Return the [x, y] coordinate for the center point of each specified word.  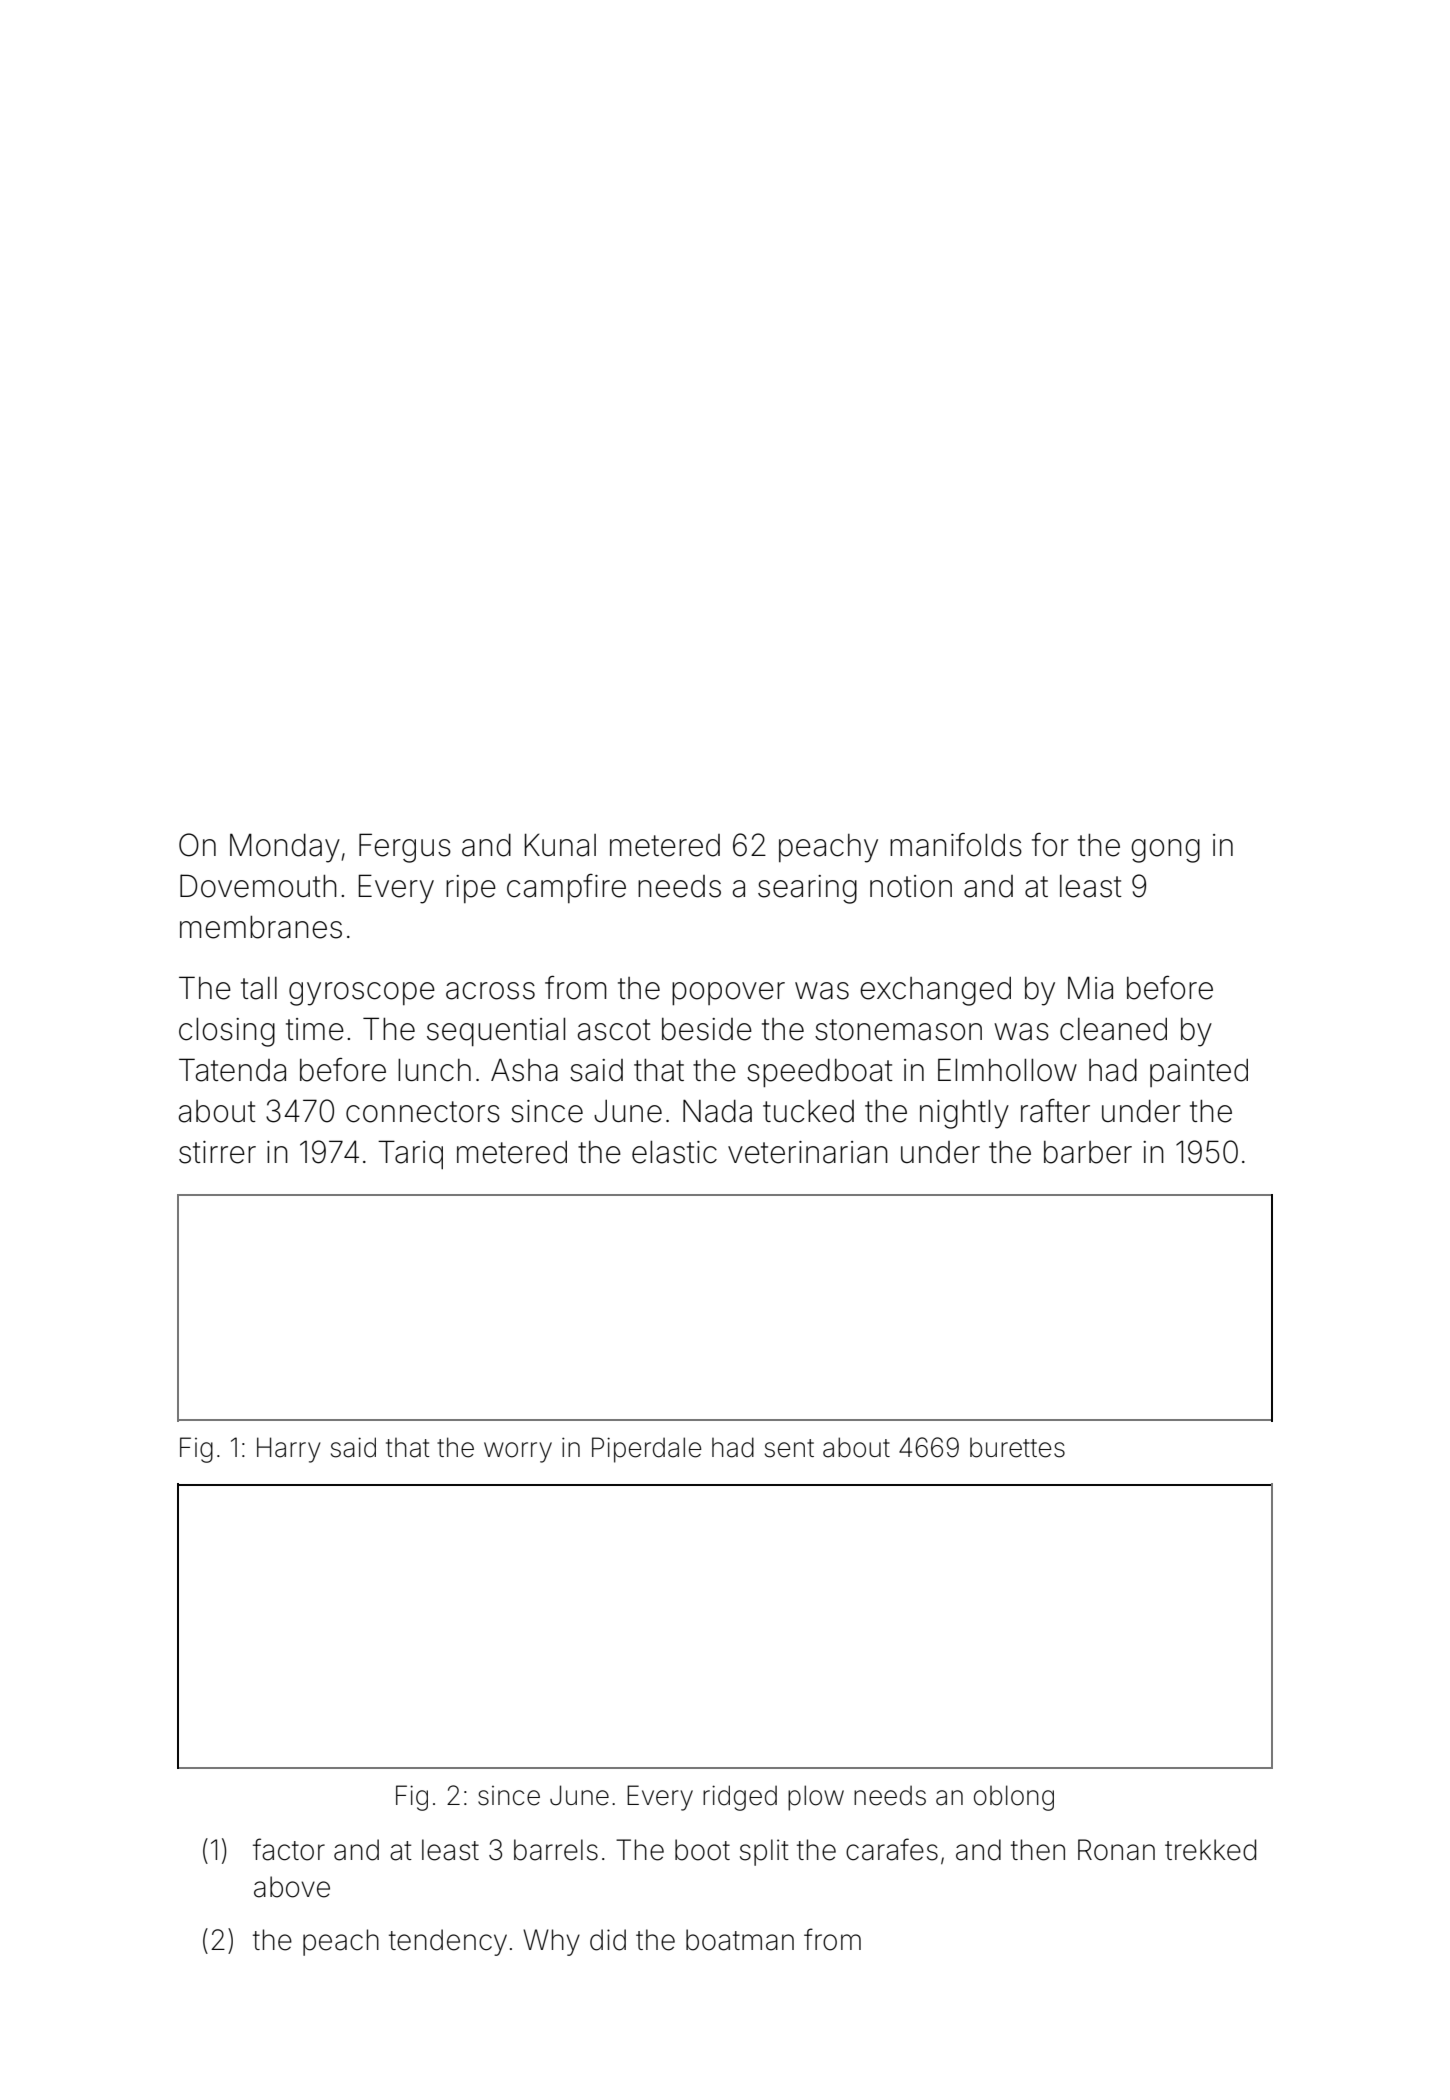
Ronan [1116, 1850]
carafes [892, 1849]
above [292, 1887]
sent [789, 1448]
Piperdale [647, 1450]
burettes [1017, 1448]
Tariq [410, 1154]
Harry [289, 1450]
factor [289, 1849]
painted [1199, 1073]
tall [259, 988]
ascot [614, 1030]
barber [1088, 1152]
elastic [674, 1152]
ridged [740, 1798]
